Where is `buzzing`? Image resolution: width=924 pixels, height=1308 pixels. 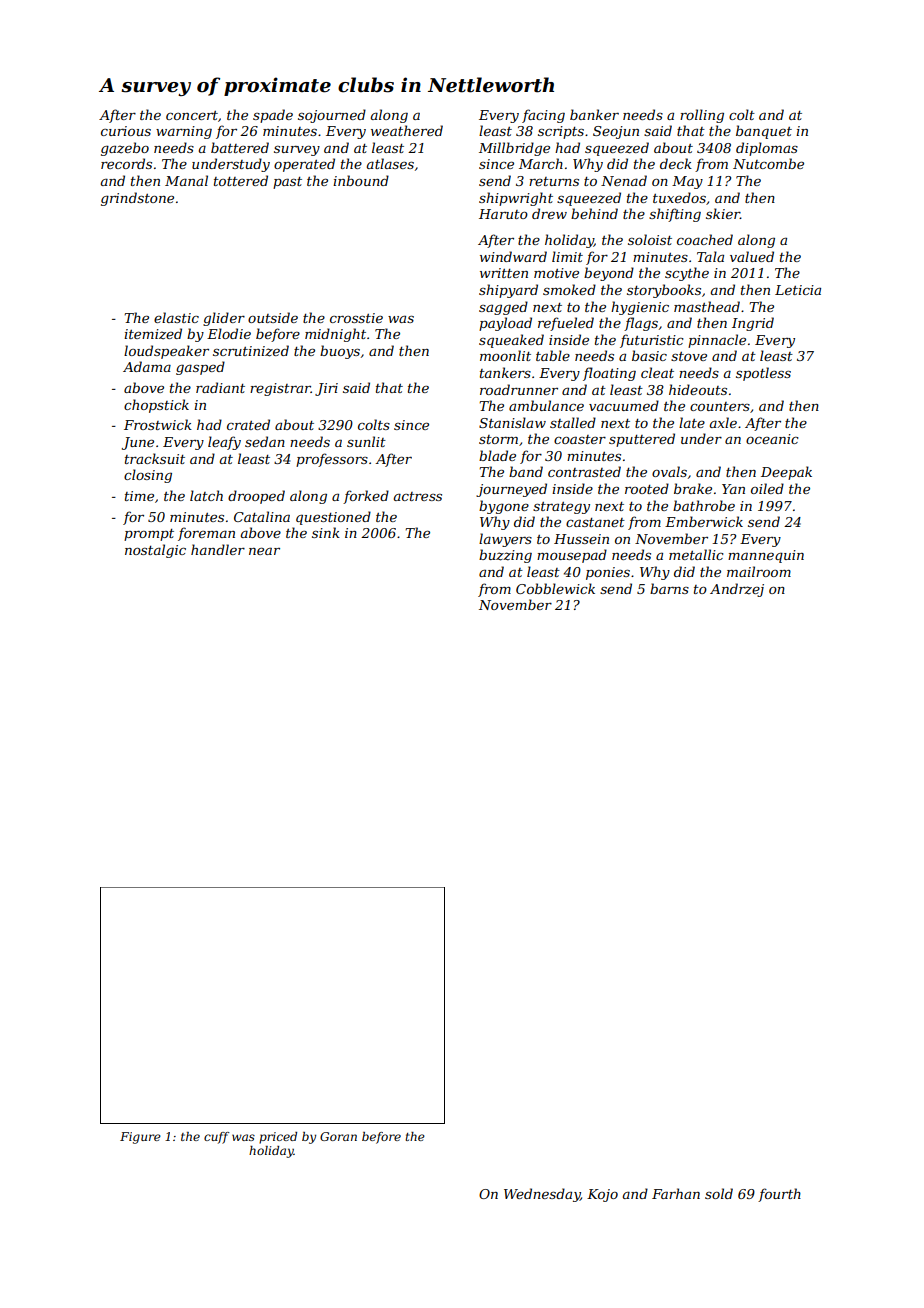 buzzing is located at coordinates (505, 556).
